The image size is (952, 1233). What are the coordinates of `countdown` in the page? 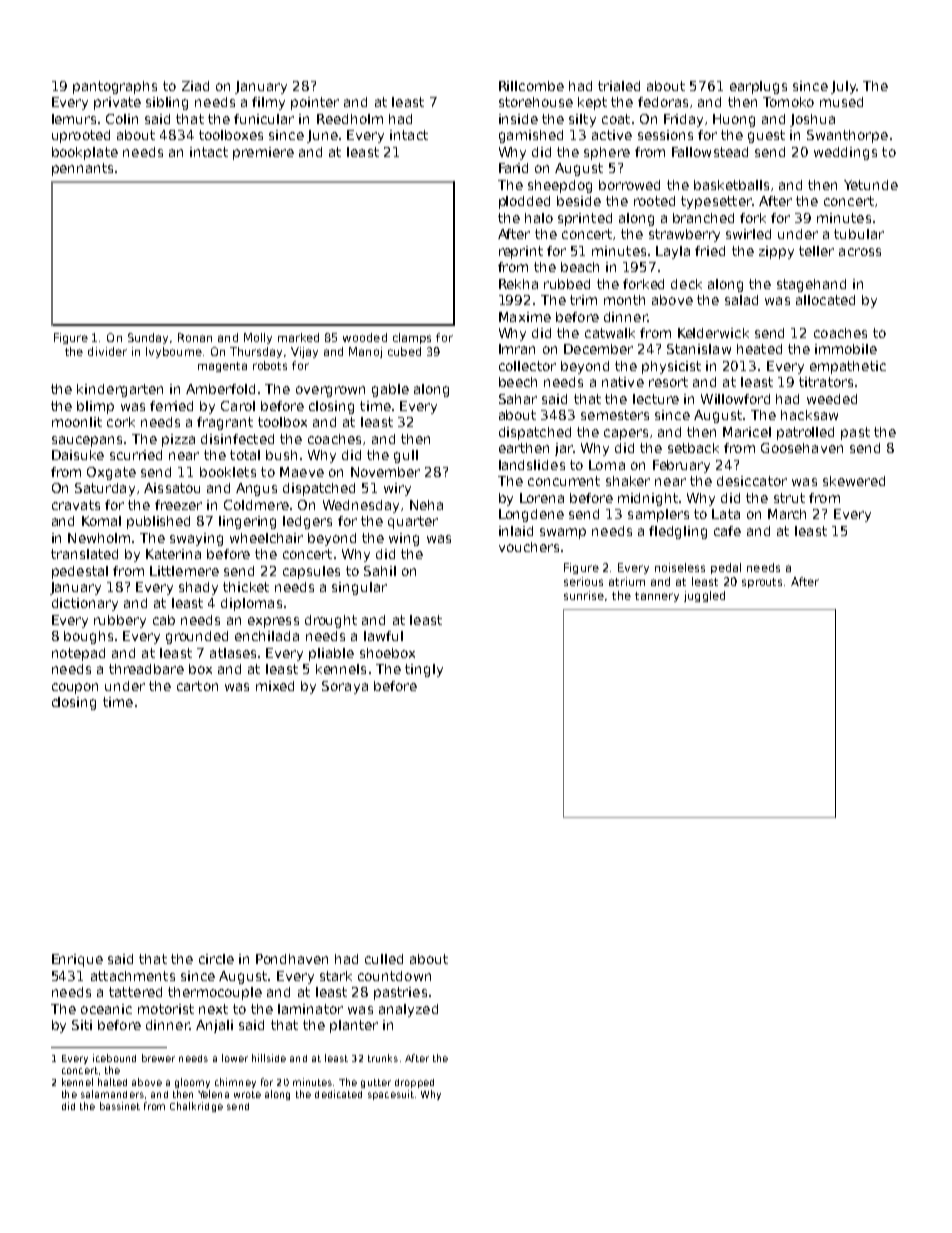 It's located at (394, 976).
